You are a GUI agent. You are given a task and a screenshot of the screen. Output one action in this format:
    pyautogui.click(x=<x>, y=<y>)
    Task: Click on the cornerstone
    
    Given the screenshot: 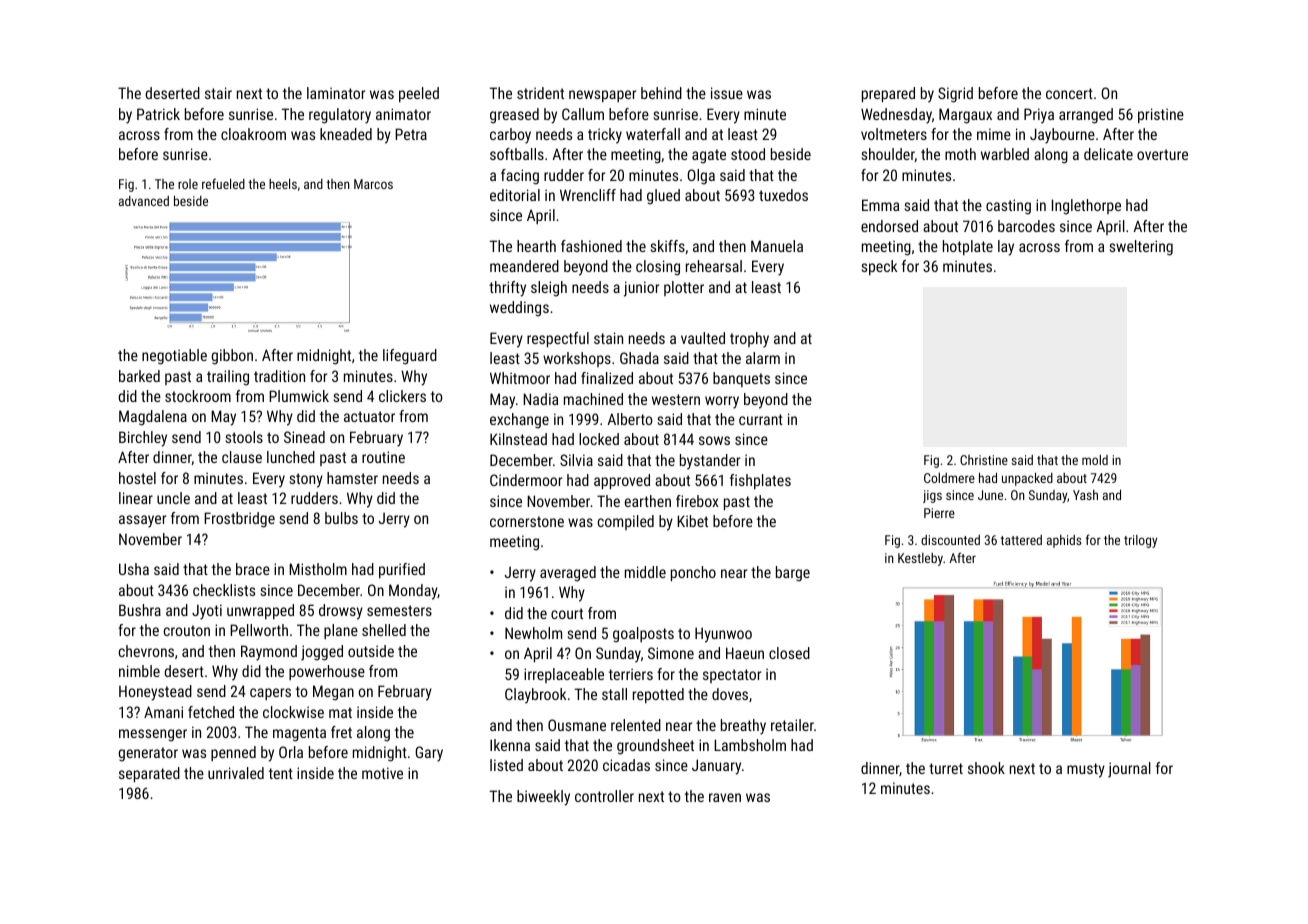 What is the action you would take?
    pyautogui.click(x=527, y=521)
